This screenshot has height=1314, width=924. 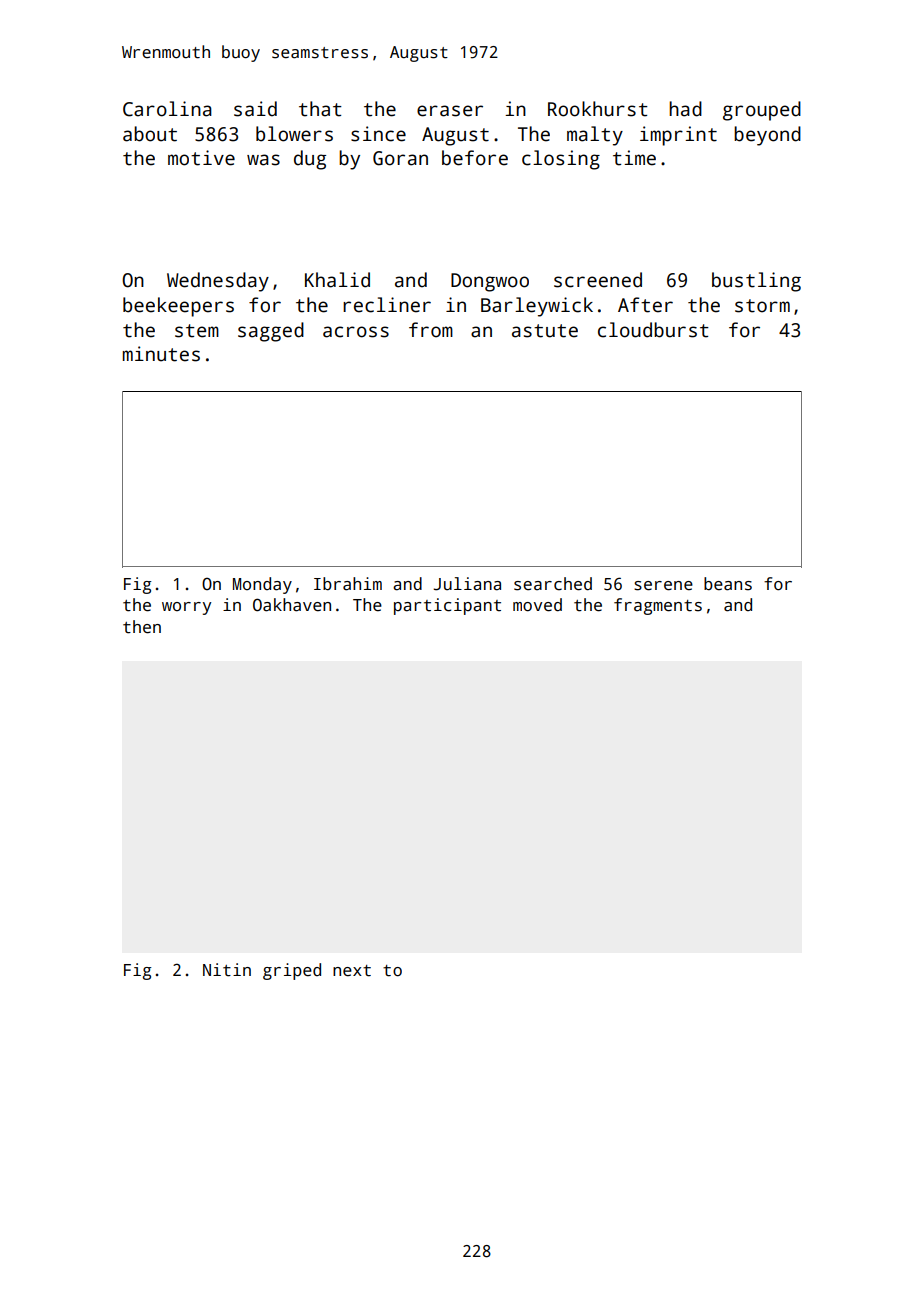 I want to click on worry, so click(x=186, y=608).
